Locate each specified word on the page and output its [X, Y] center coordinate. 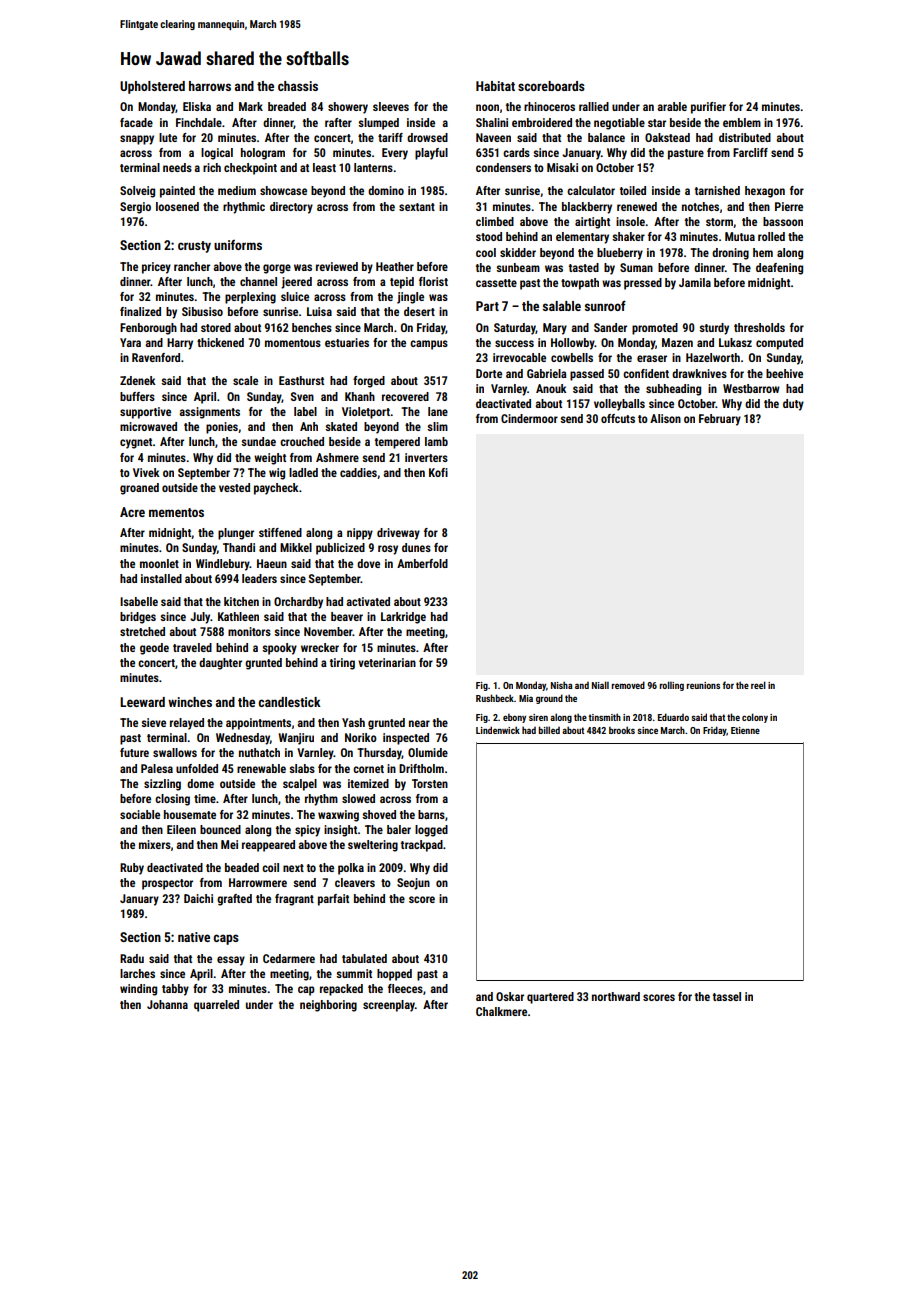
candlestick [289, 702]
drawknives [699, 373]
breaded [287, 106]
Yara [130, 342]
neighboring [328, 1006]
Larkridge [403, 618]
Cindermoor [529, 418]
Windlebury [223, 565]
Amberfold [422, 563]
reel [758, 685]
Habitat [495, 86]
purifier [708, 108]
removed [628, 685]
